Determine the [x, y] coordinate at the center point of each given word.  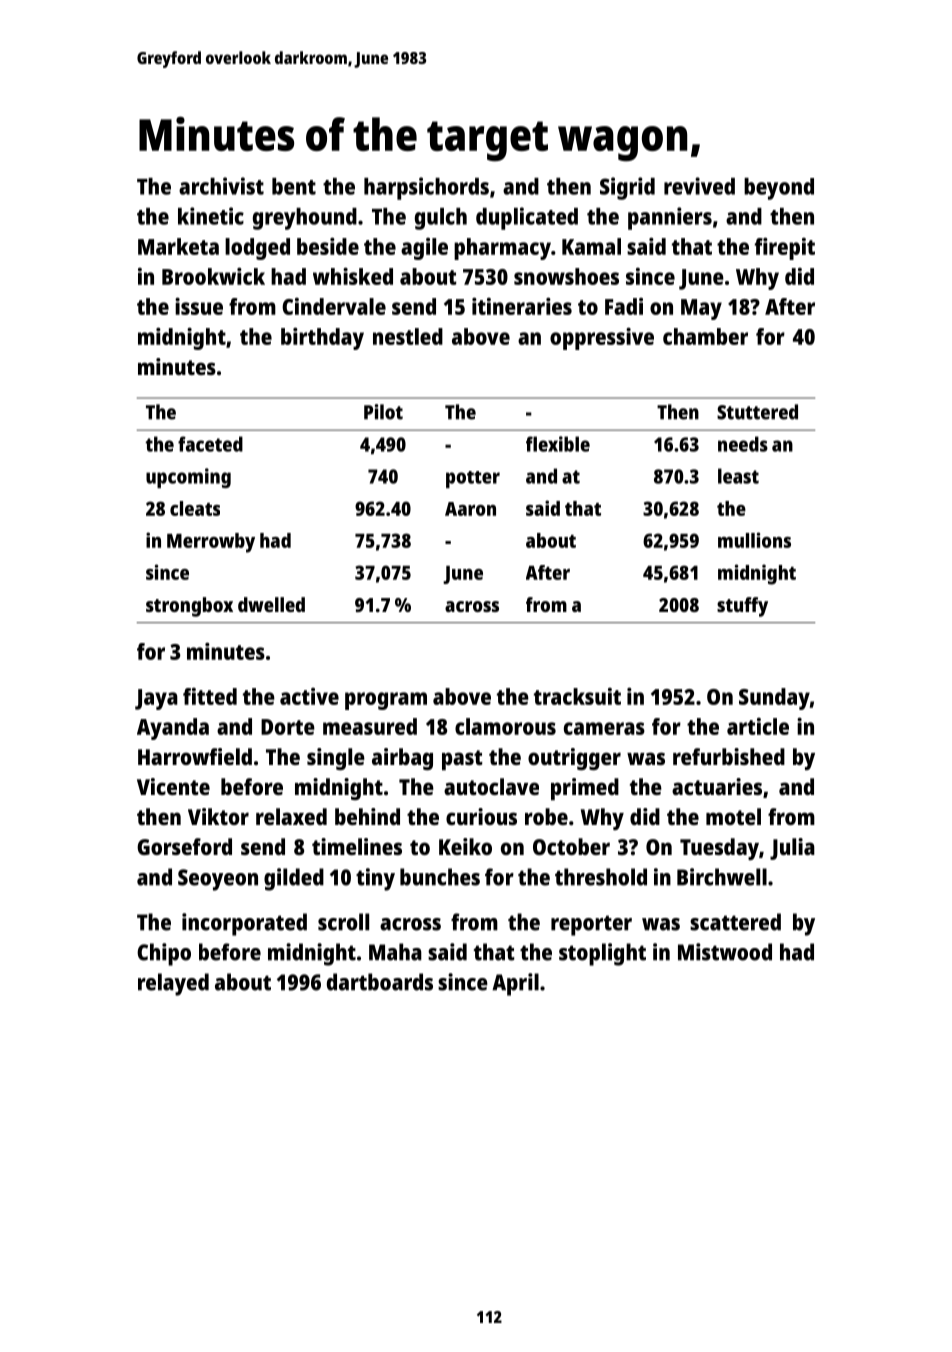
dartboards [380, 982]
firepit [785, 249]
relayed [173, 984]
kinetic [211, 216]
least [738, 476]
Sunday [774, 699]
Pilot [383, 412]
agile [424, 249]
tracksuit [577, 696]
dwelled [271, 604]
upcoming [188, 478]
